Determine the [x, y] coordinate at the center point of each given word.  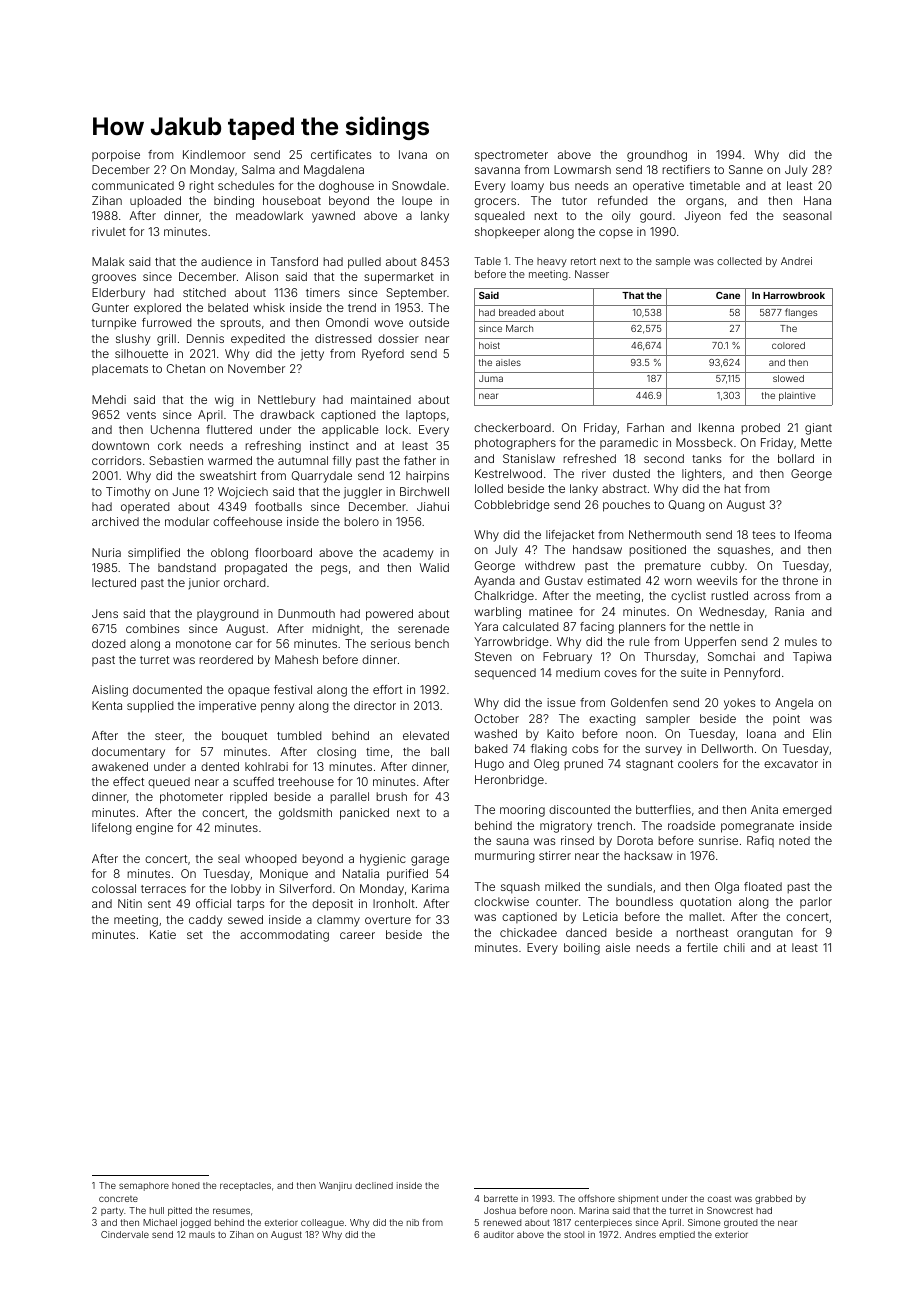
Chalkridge [504, 597]
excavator [791, 764]
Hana [817, 200]
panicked [364, 814]
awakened [120, 766]
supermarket [399, 278]
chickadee [528, 932]
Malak [108, 261]
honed [186, 1185]
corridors [116, 460]
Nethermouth [665, 534]
